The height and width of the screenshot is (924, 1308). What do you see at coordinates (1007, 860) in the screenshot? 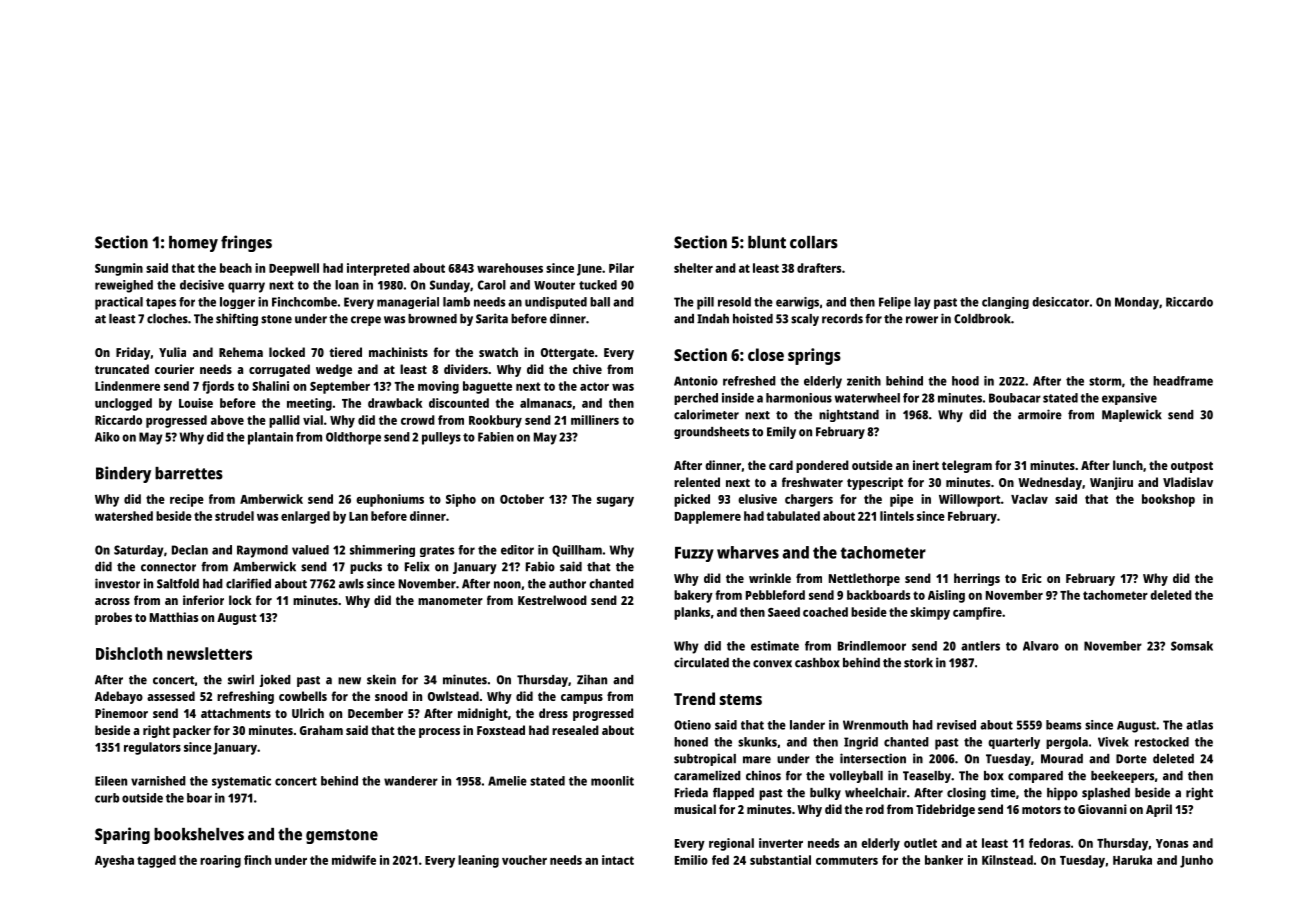
I see `Kilnstead` at bounding box center [1007, 860].
